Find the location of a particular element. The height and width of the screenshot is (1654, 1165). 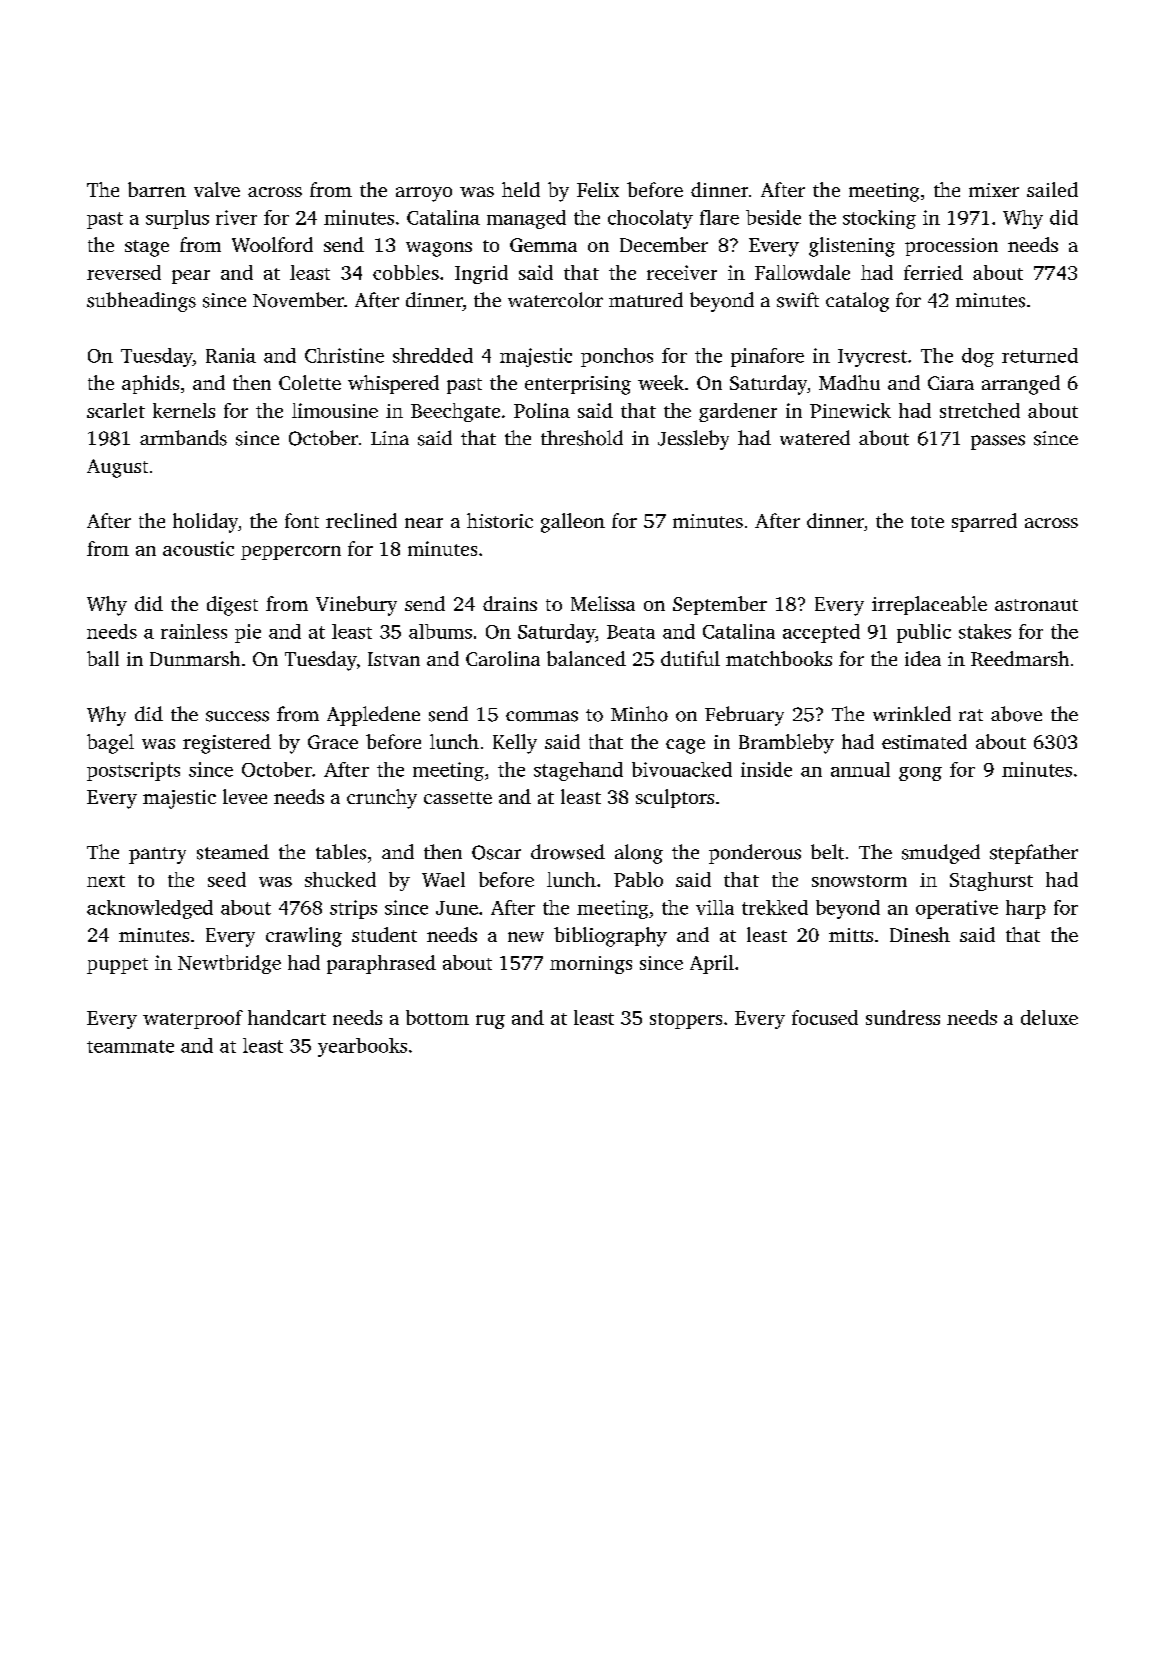

receiver is located at coordinates (682, 272).
